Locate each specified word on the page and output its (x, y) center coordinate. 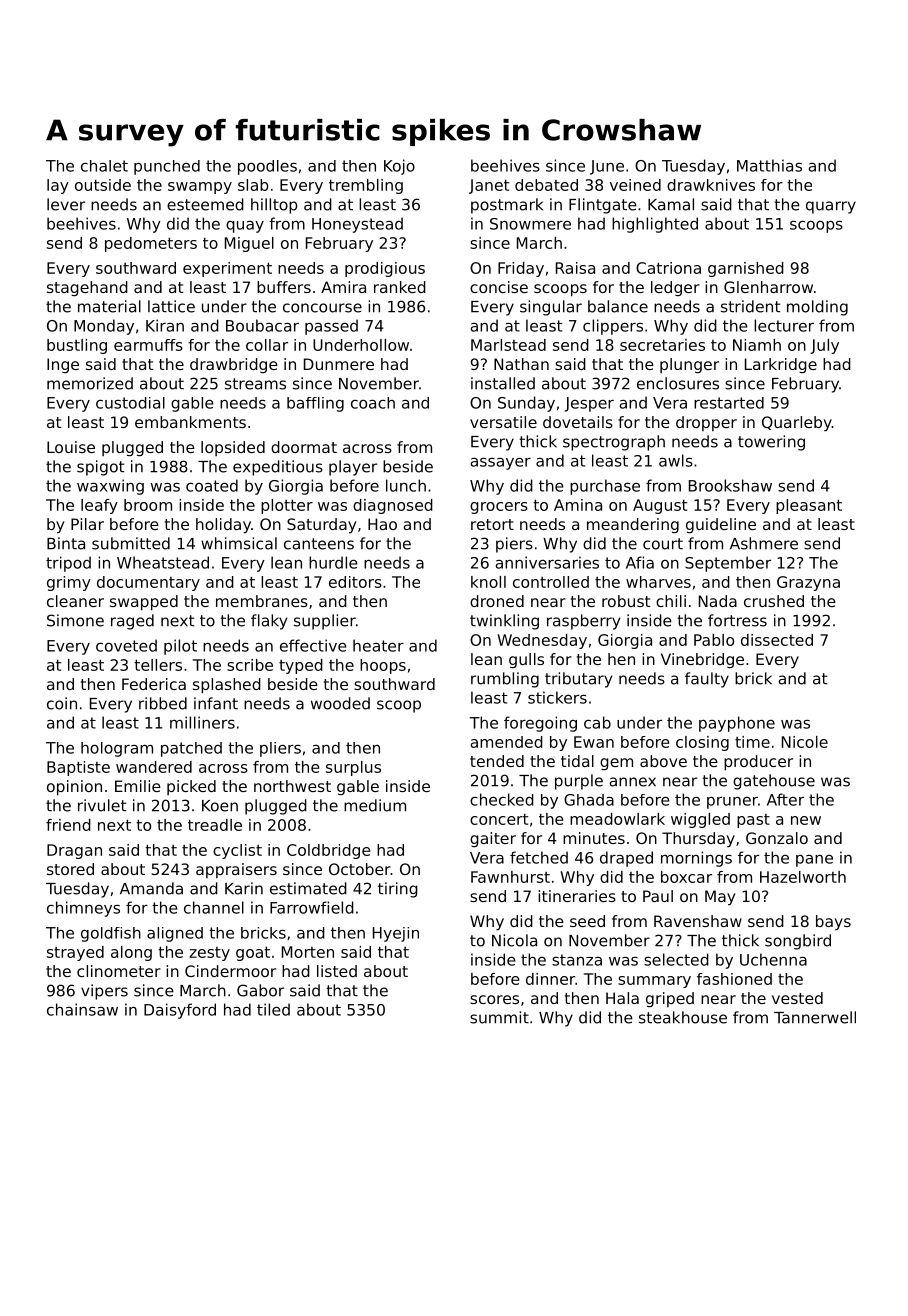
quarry (831, 207)
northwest (292, 786)
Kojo (399, 167)
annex (632, 782)
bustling (77, 346)
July (824, 346)
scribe (250, 665)
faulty (707, 680)
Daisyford (180, 1011)
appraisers (236, 870)
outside (103, 185)
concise (499, 287)
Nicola (514, 940)
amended (506, 742)
